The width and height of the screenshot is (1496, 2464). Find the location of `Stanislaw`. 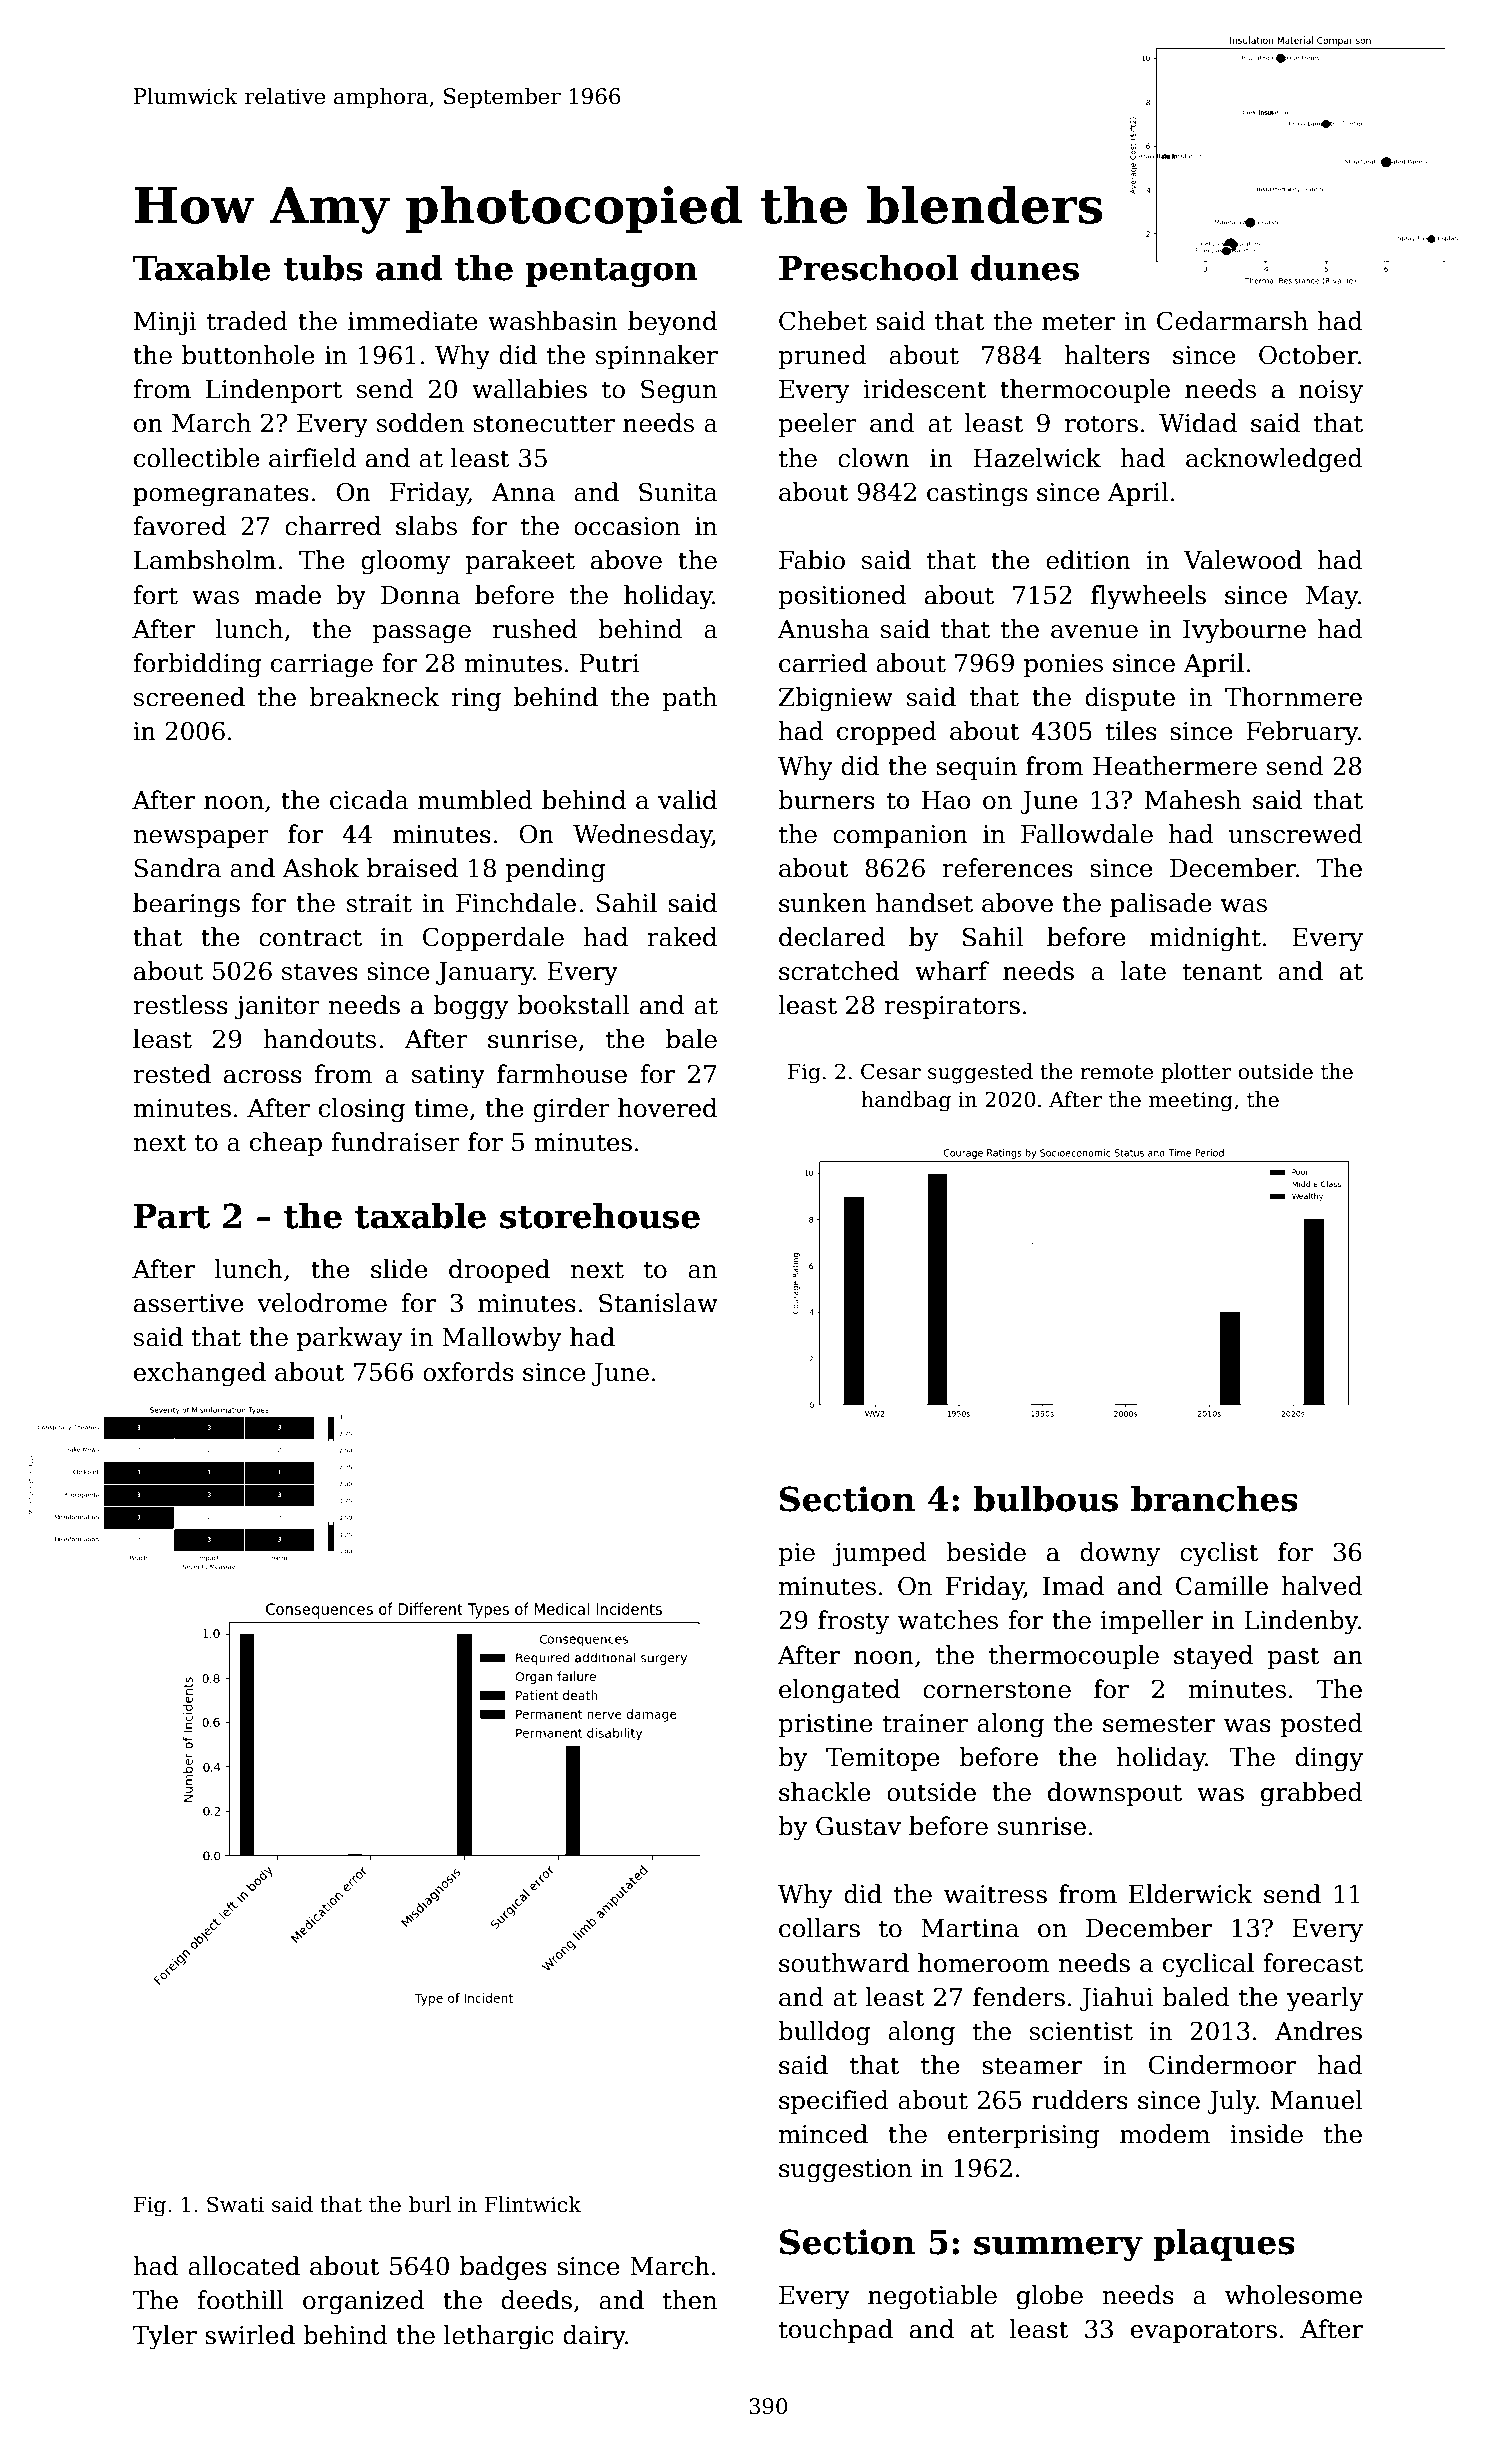

Stanislaw is located at coordinates (658, 1303).
